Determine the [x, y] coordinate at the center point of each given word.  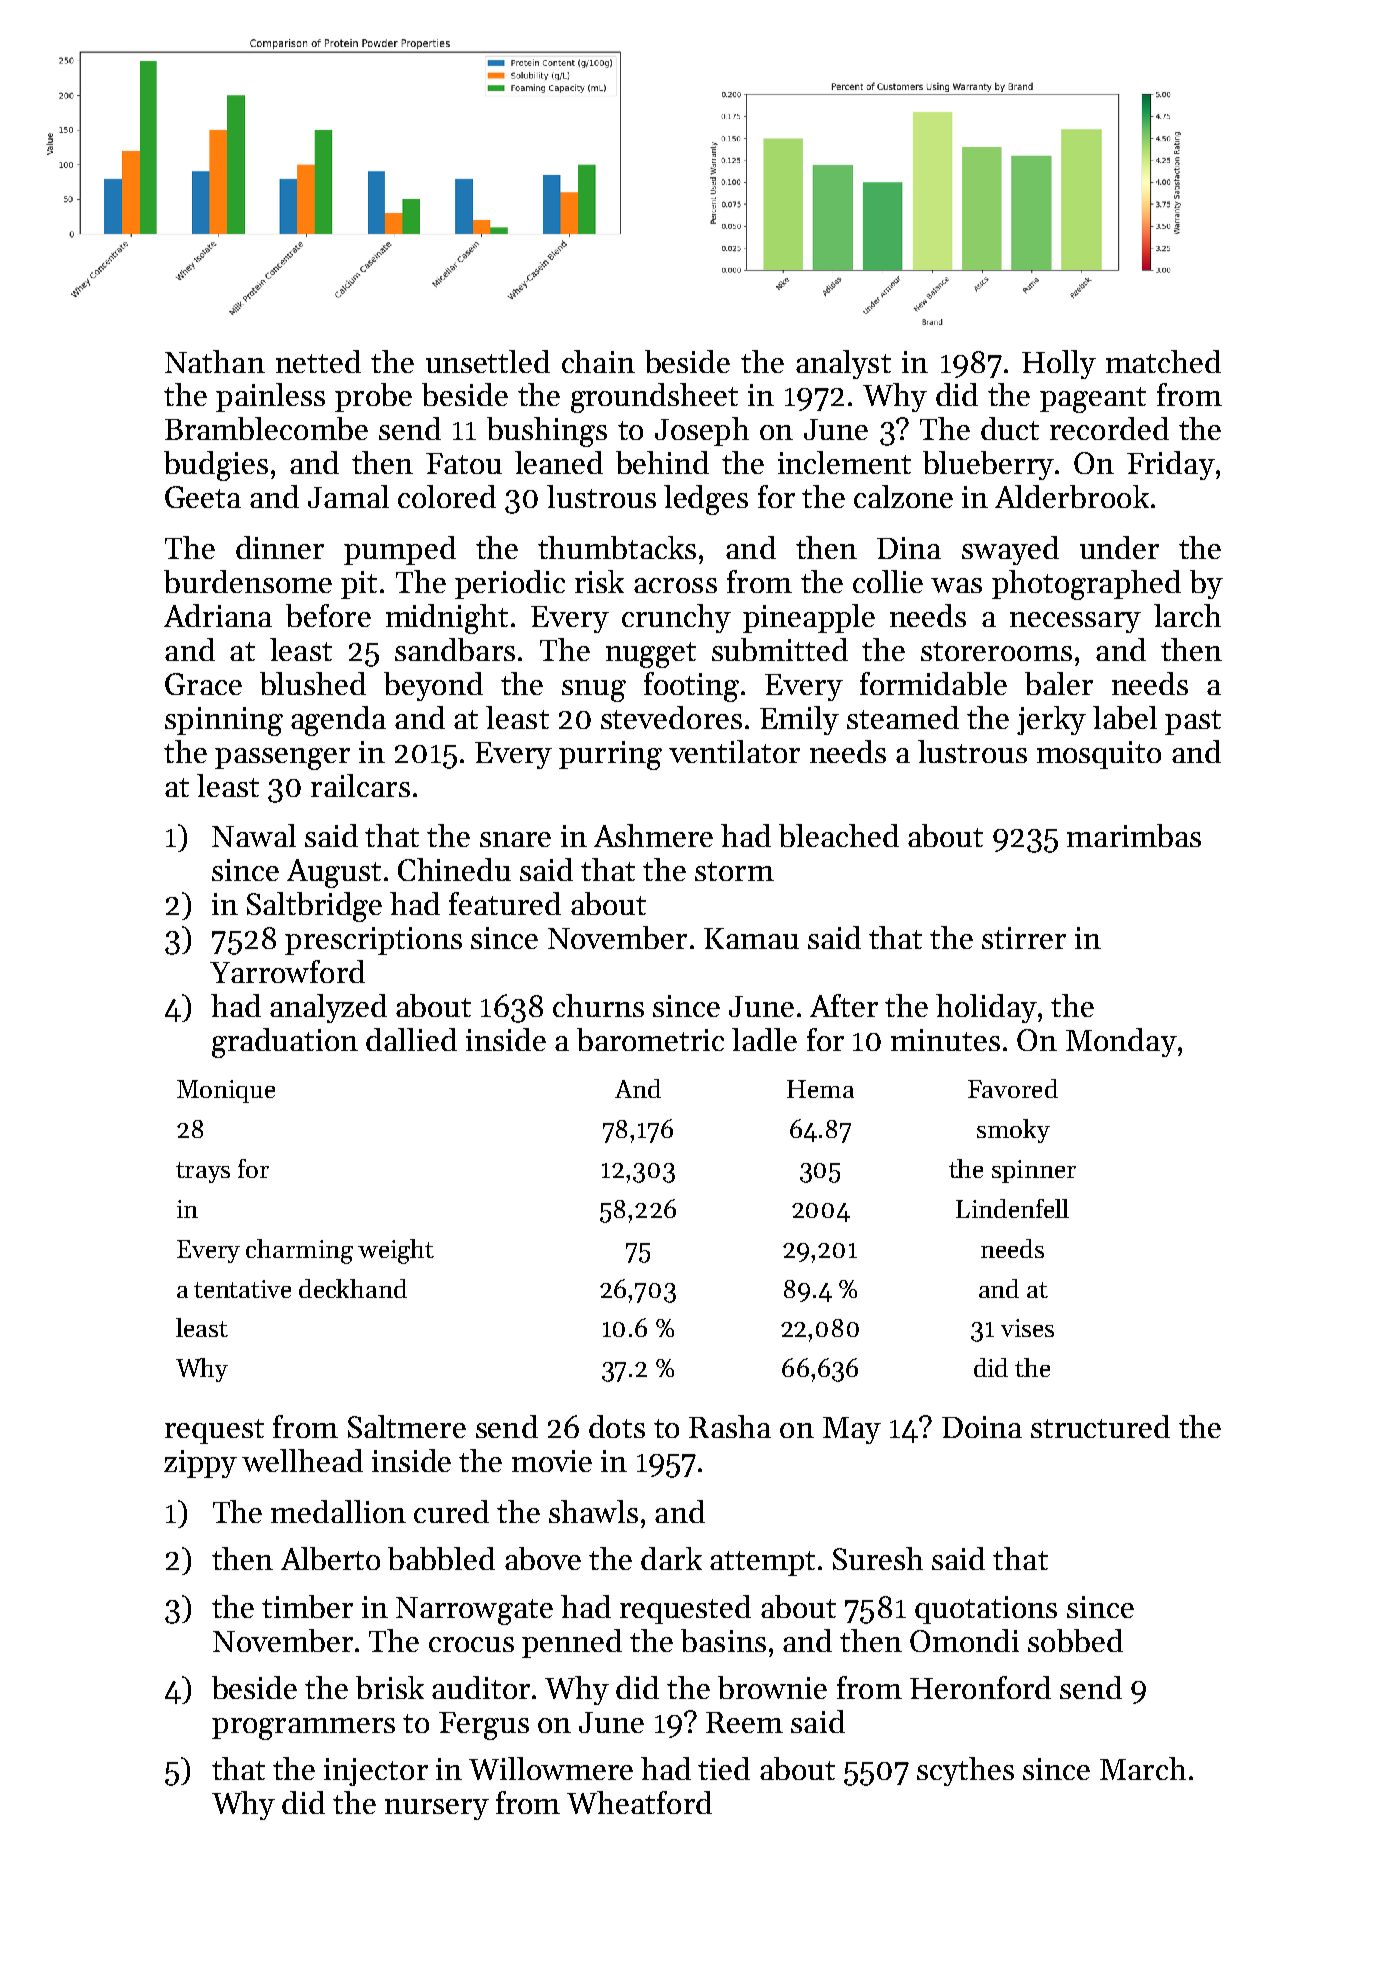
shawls [593, 1511]
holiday [986, 1008]
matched [1163, 361]
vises [1027, 1328]
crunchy [676, 618]
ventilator [734, 751]
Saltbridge [314, 907]
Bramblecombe [266, 428]
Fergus [484, 1726]
